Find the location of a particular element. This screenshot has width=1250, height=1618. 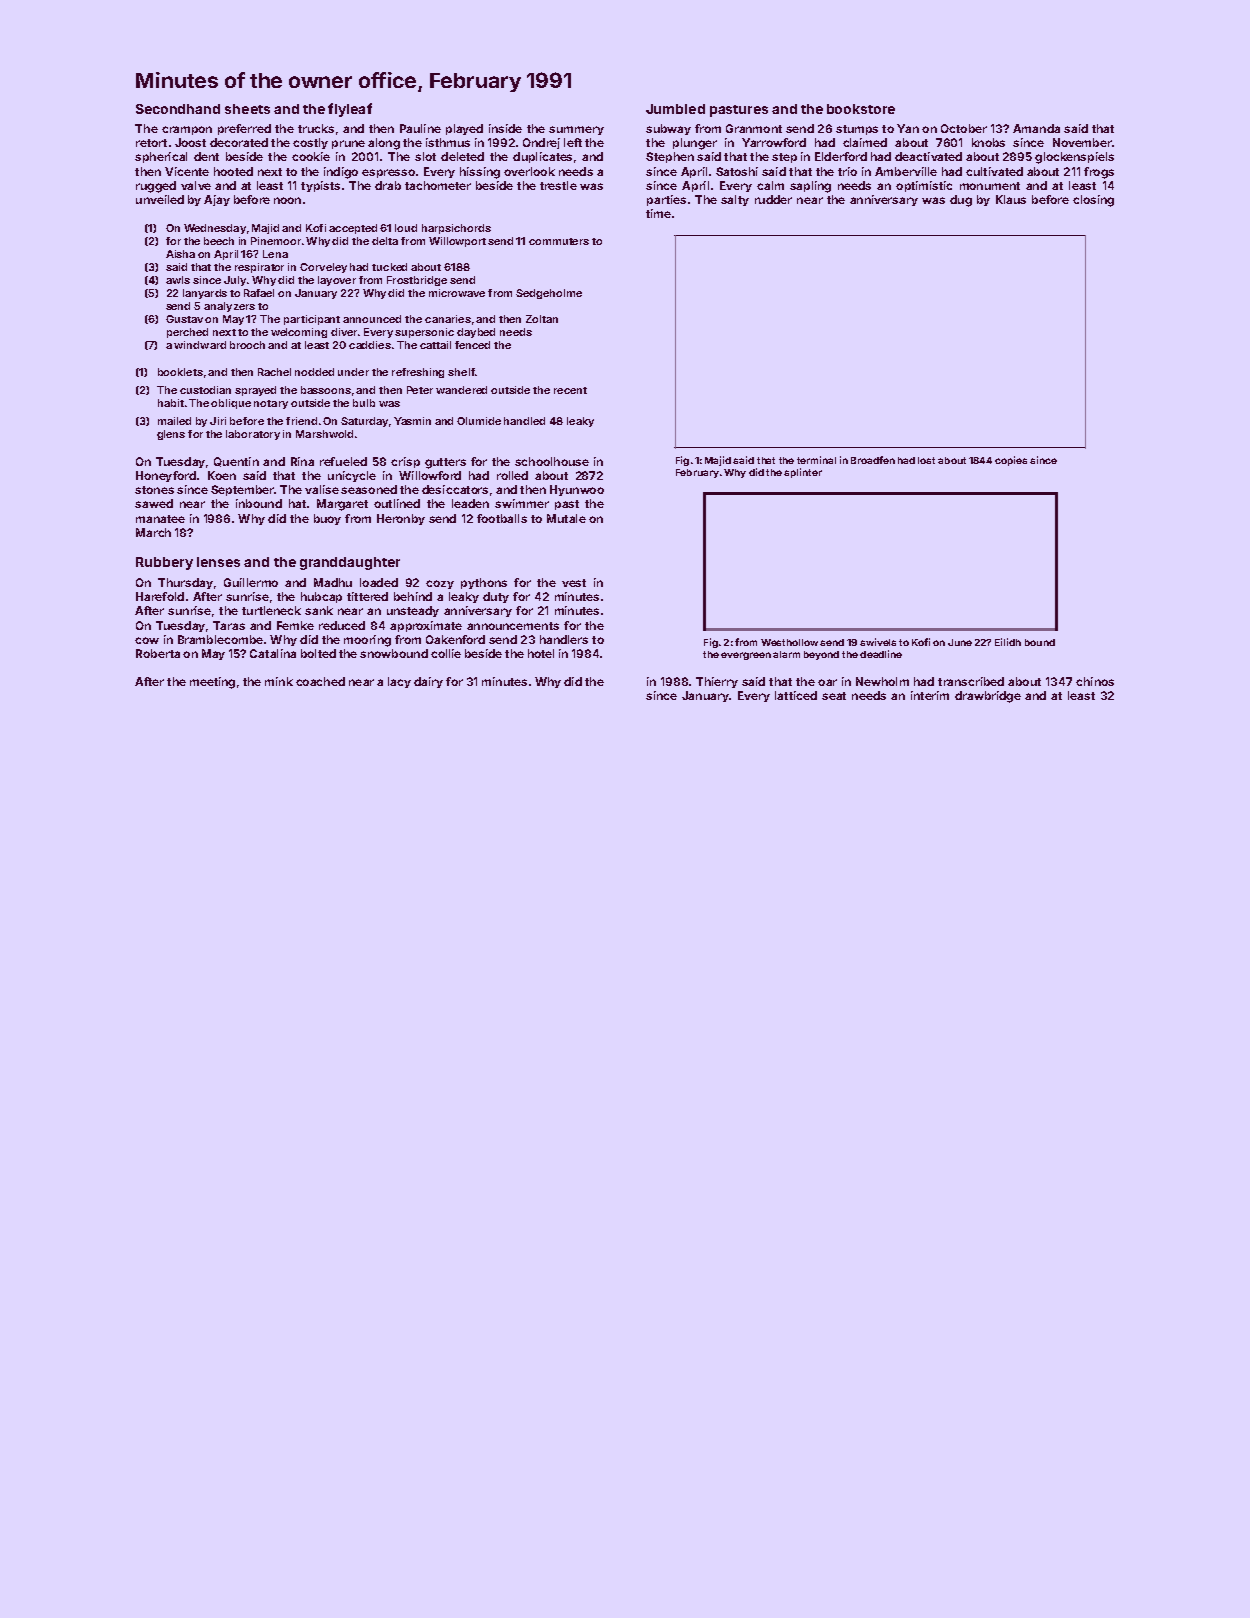

lacy is located at coordinates (399, 682).
